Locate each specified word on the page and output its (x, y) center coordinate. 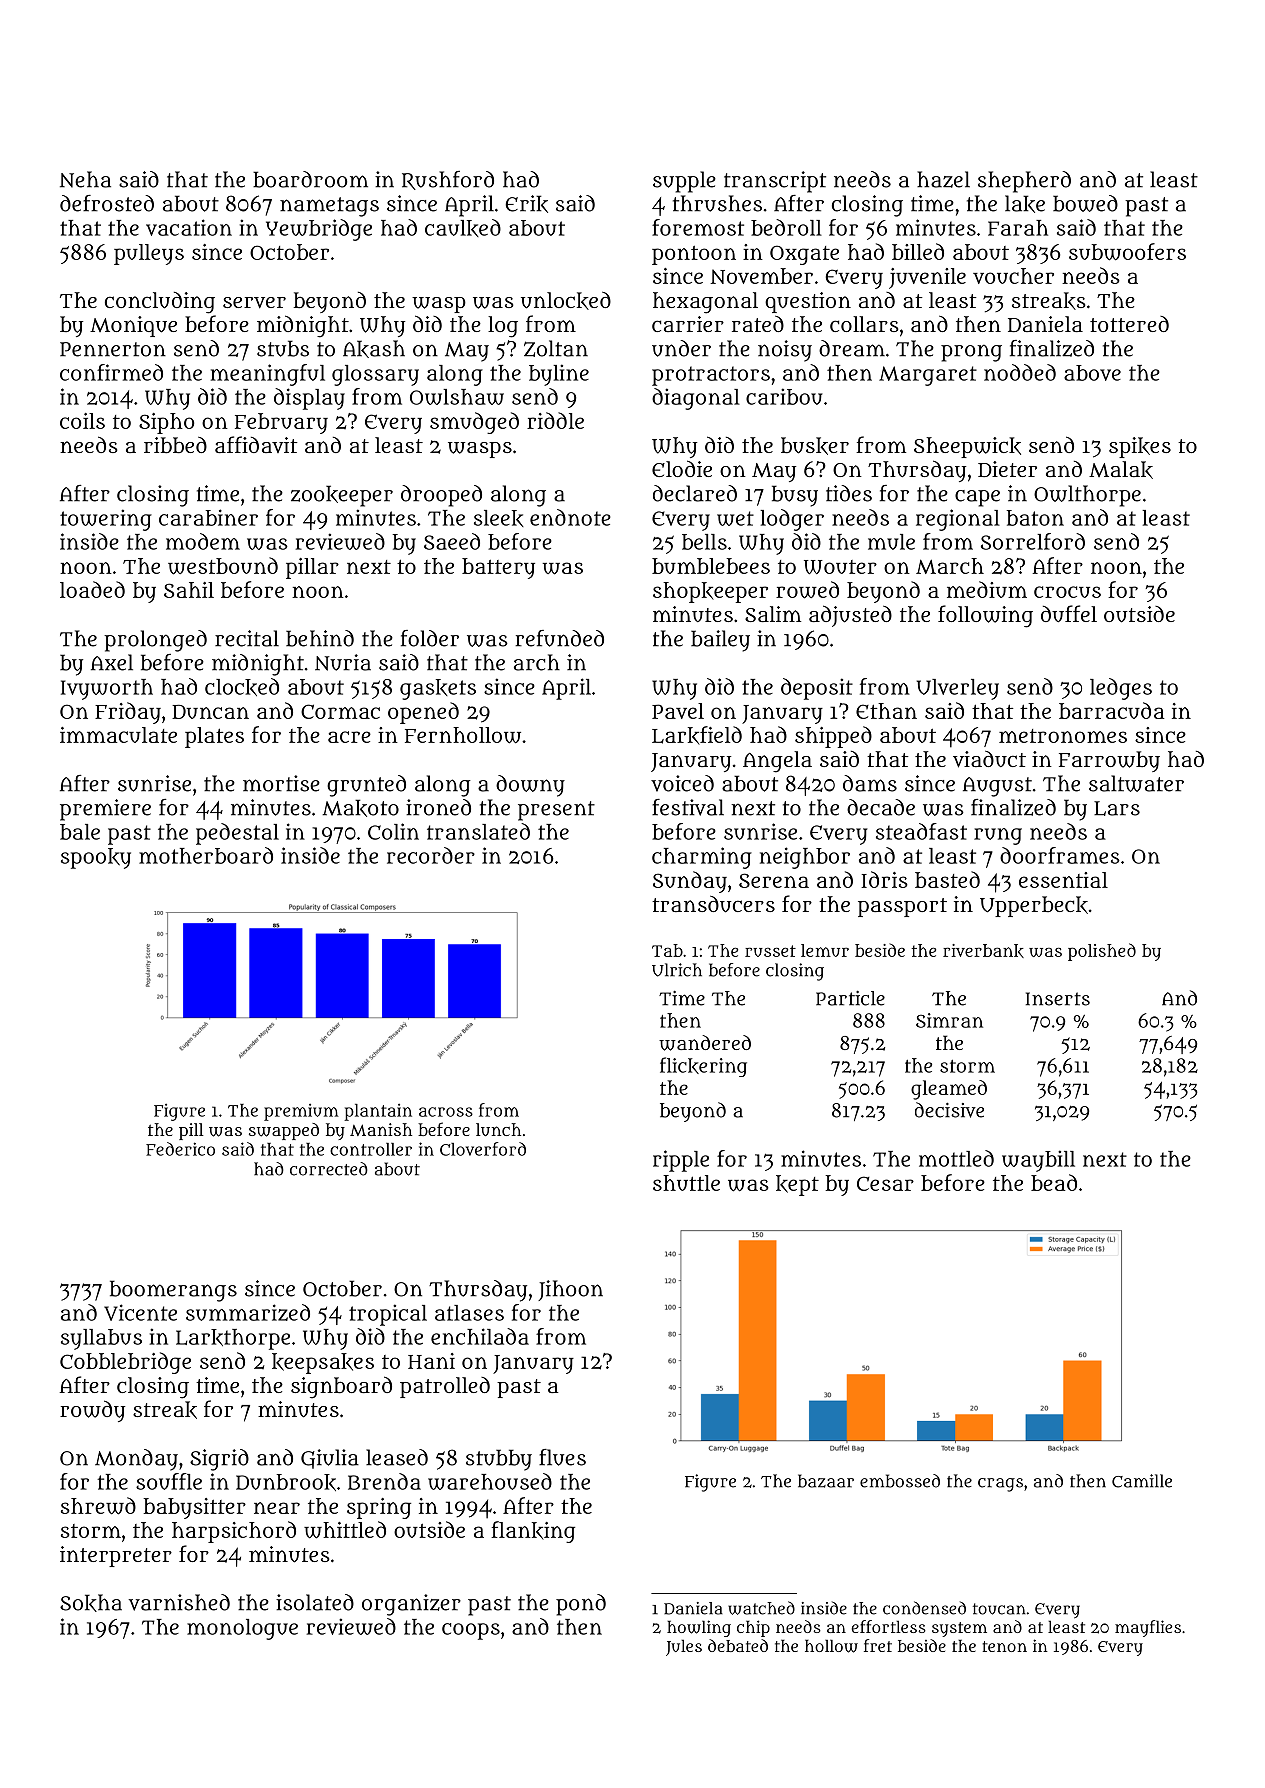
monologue (242, 1629)
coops (471, 1631)
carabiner (208, 517)
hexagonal (705, 303)
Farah (1018, 228)
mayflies (1148, 1628)
